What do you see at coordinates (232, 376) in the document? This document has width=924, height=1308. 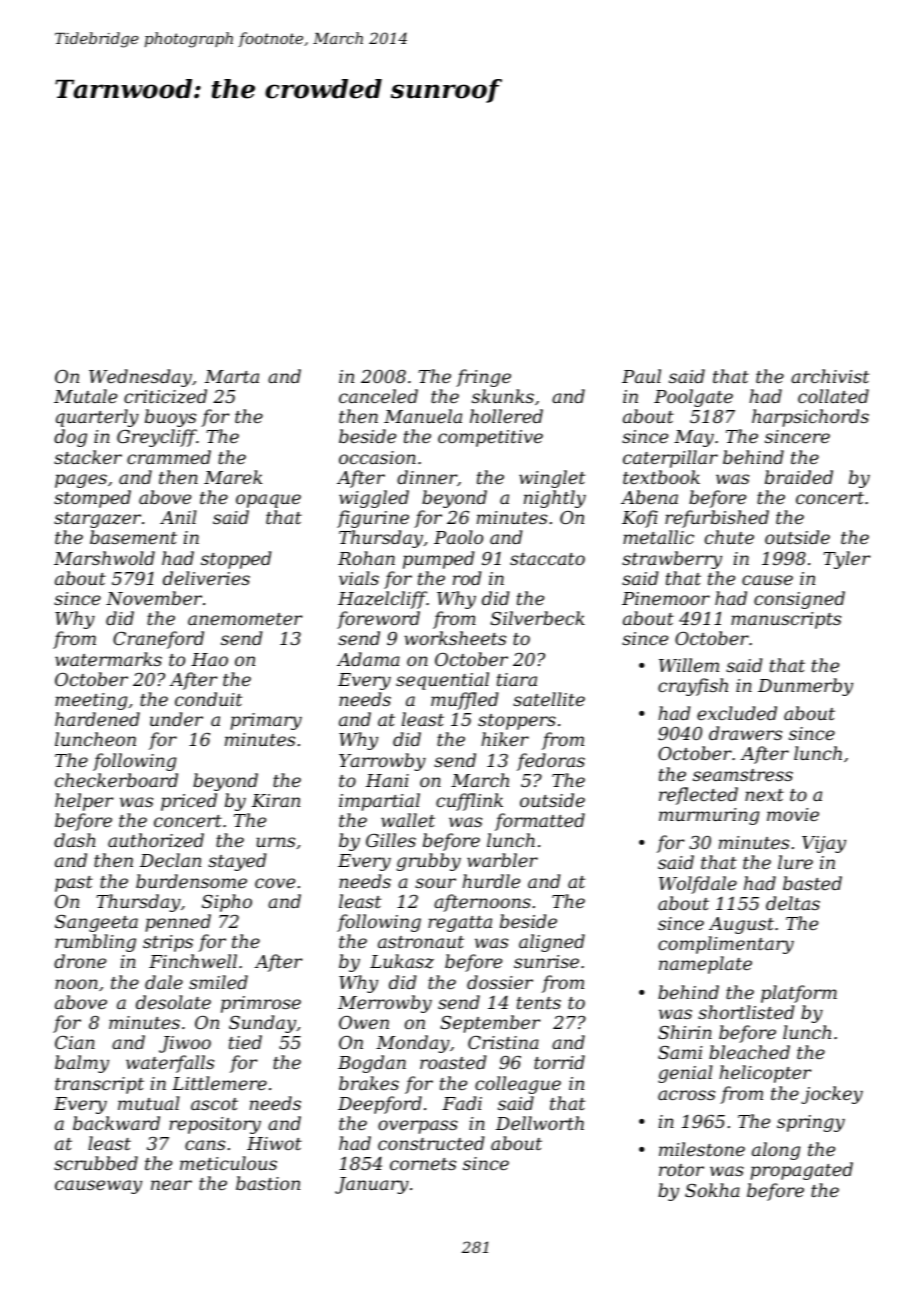 I see `Marta` at bounding box center [232, 376].
